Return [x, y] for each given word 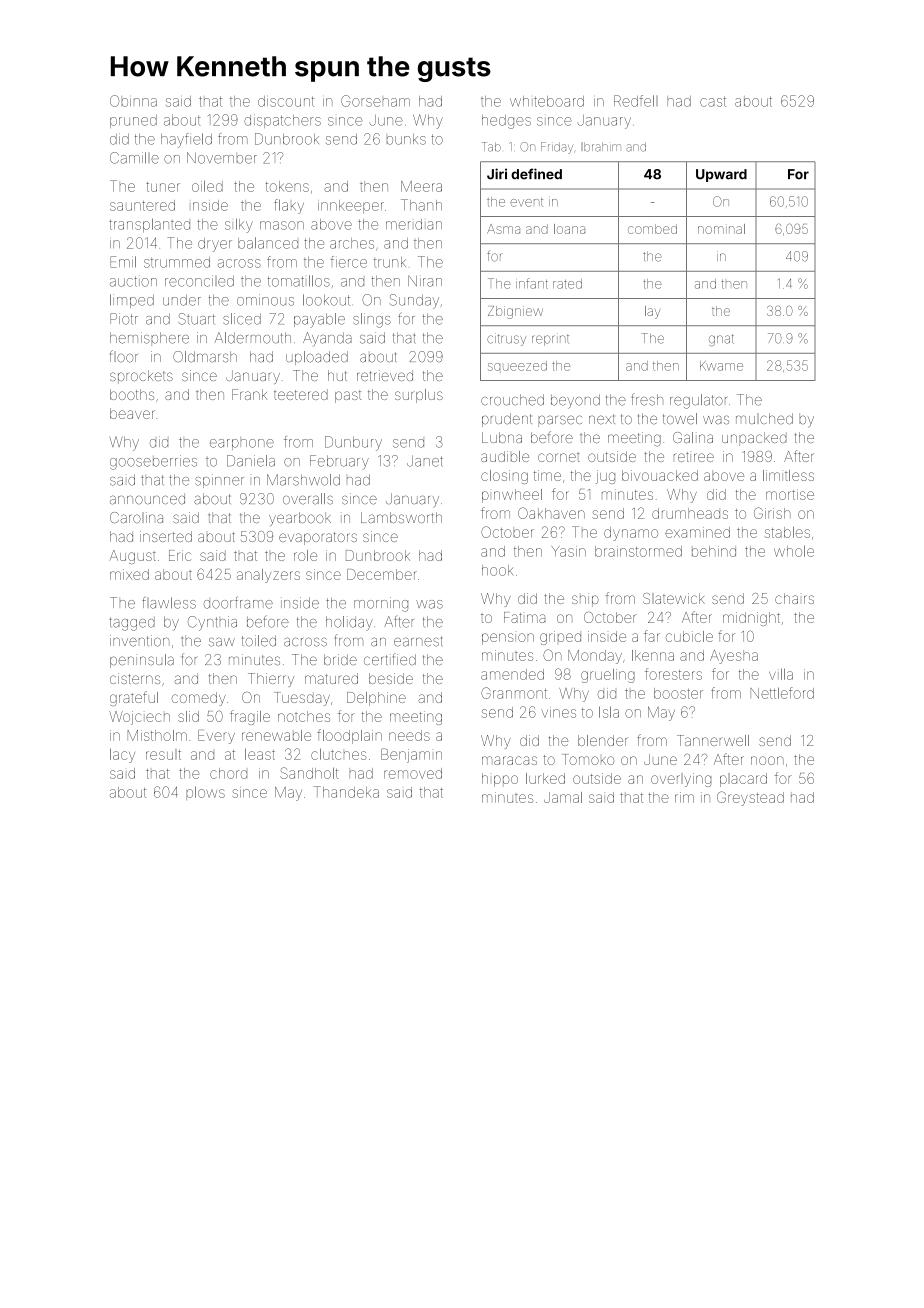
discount [286, 101]
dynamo [631, 534]
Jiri [497, 174]
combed [652, 229]
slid [188, 716]
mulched [764, 419]
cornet [559, 457]
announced [147, 499]
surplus [419, 396]
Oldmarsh [205, 357]
